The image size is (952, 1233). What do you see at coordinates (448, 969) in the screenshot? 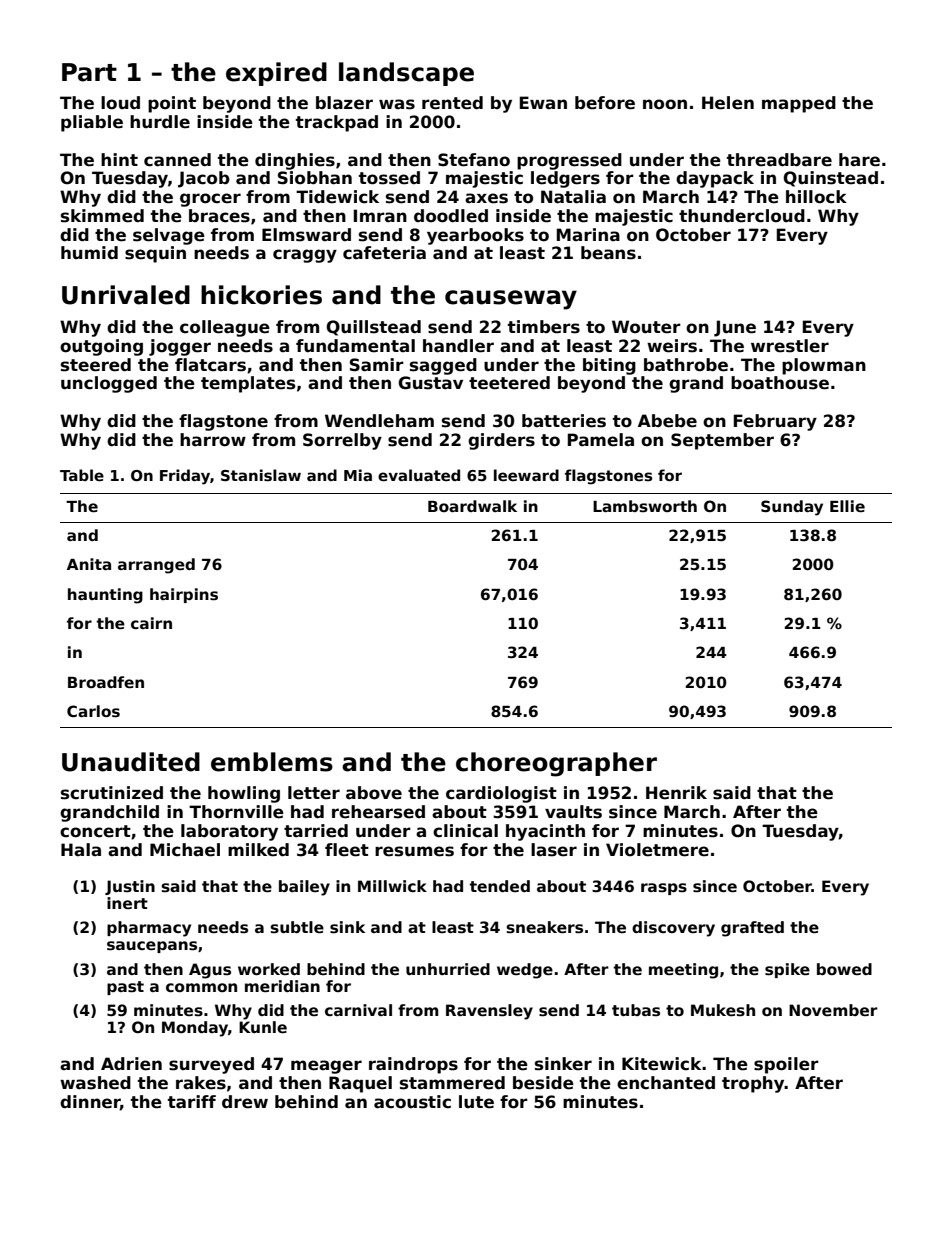
I see `unhurried` at bounding box center [448, 969].
